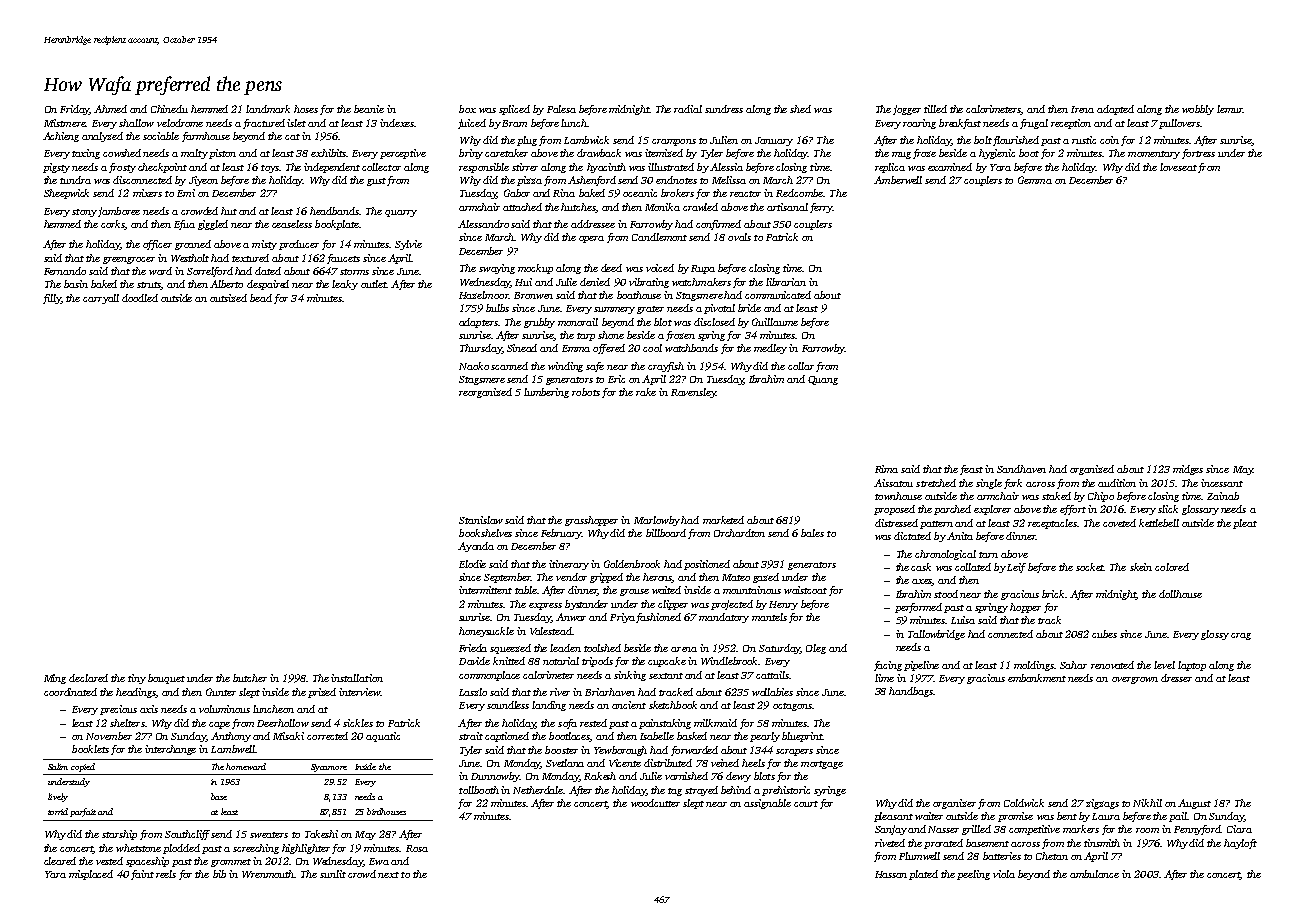 This screenshot has height=924, width=1308. What do you see at coordinates (1021, 469) in the screenshot?
I see `Sandhaven` at bounding box center [1021, 469].
